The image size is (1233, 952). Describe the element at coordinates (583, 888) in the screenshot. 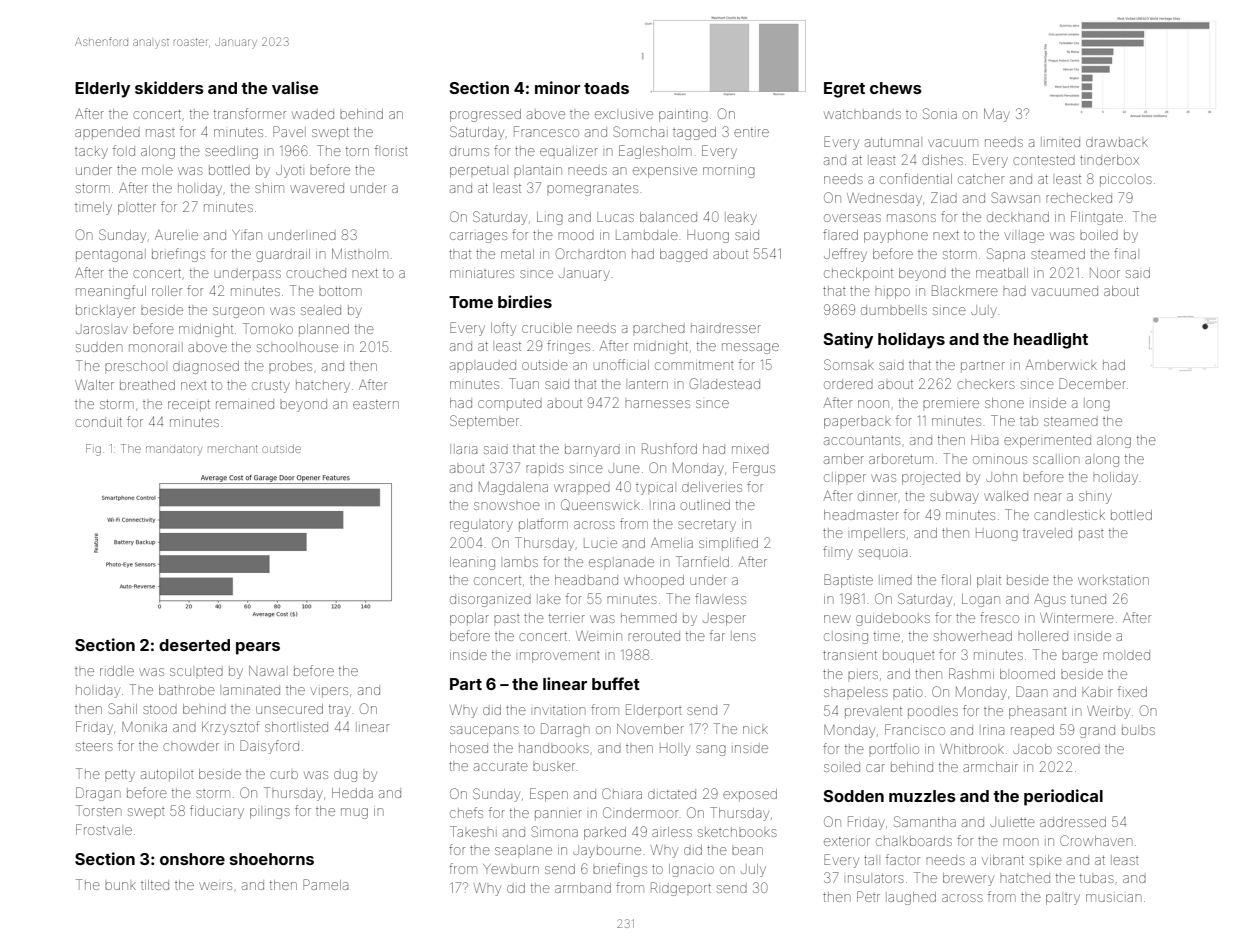

I see `armband` at that location.
